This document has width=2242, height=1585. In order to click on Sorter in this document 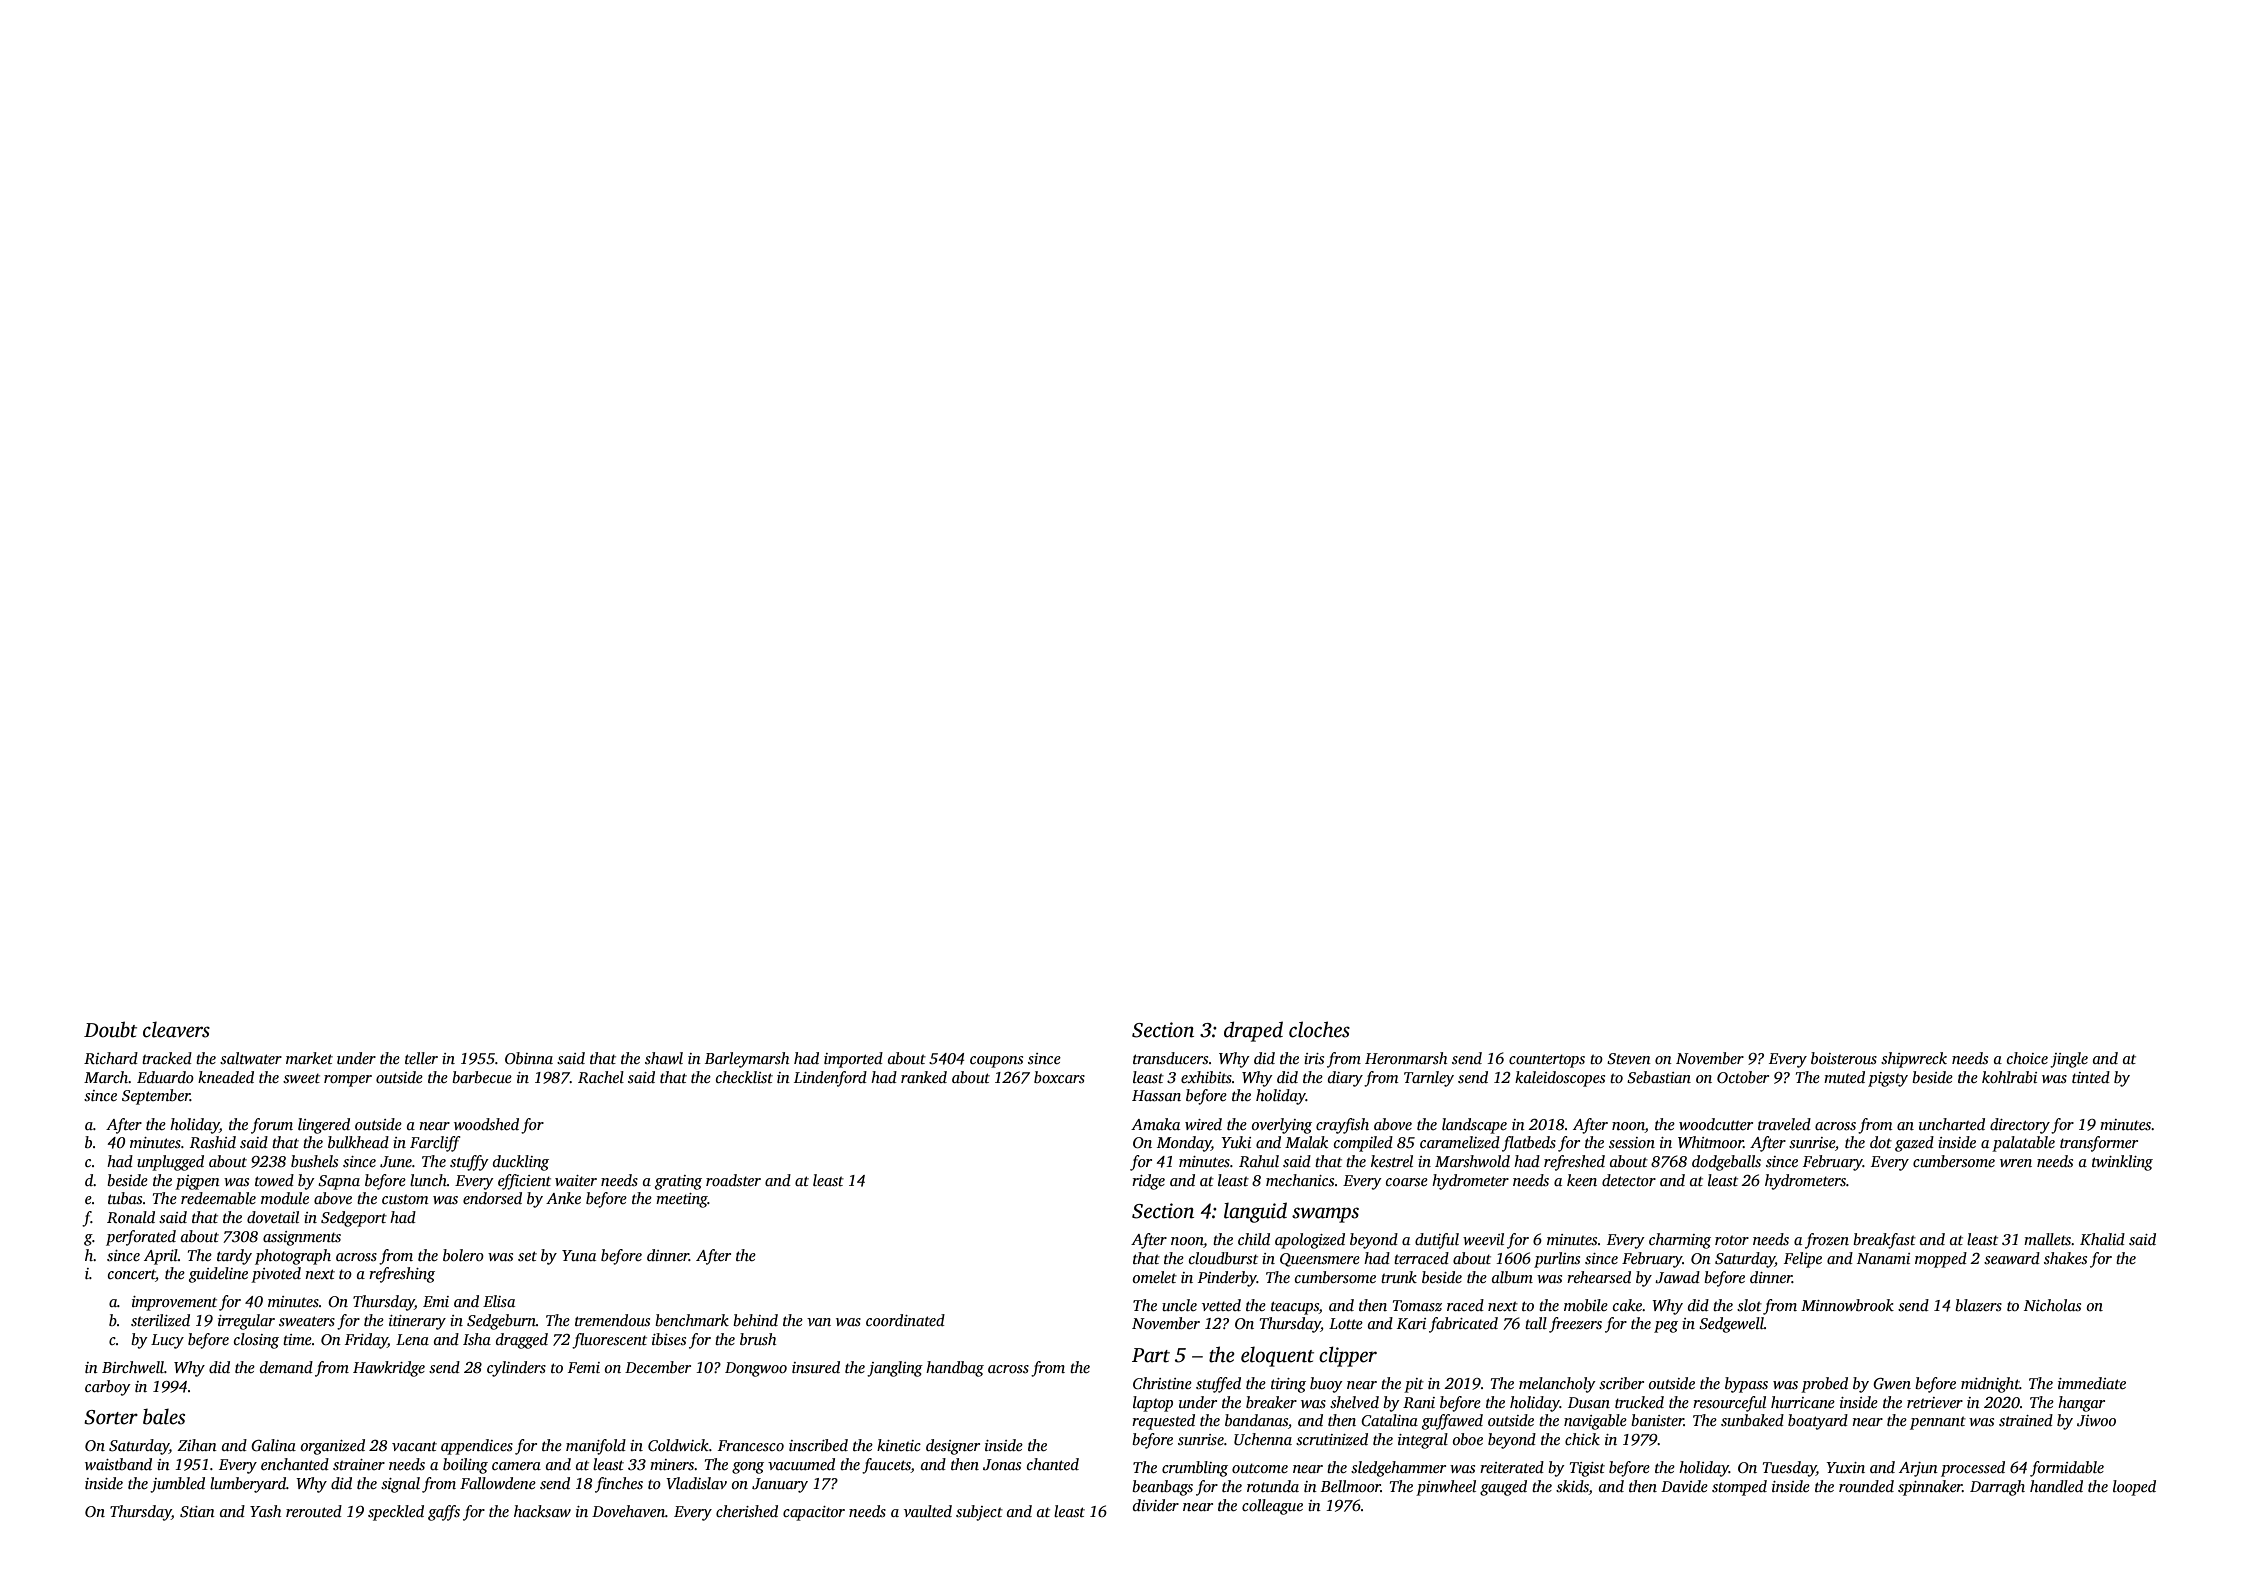, I will do `click(111, 1417)`.
